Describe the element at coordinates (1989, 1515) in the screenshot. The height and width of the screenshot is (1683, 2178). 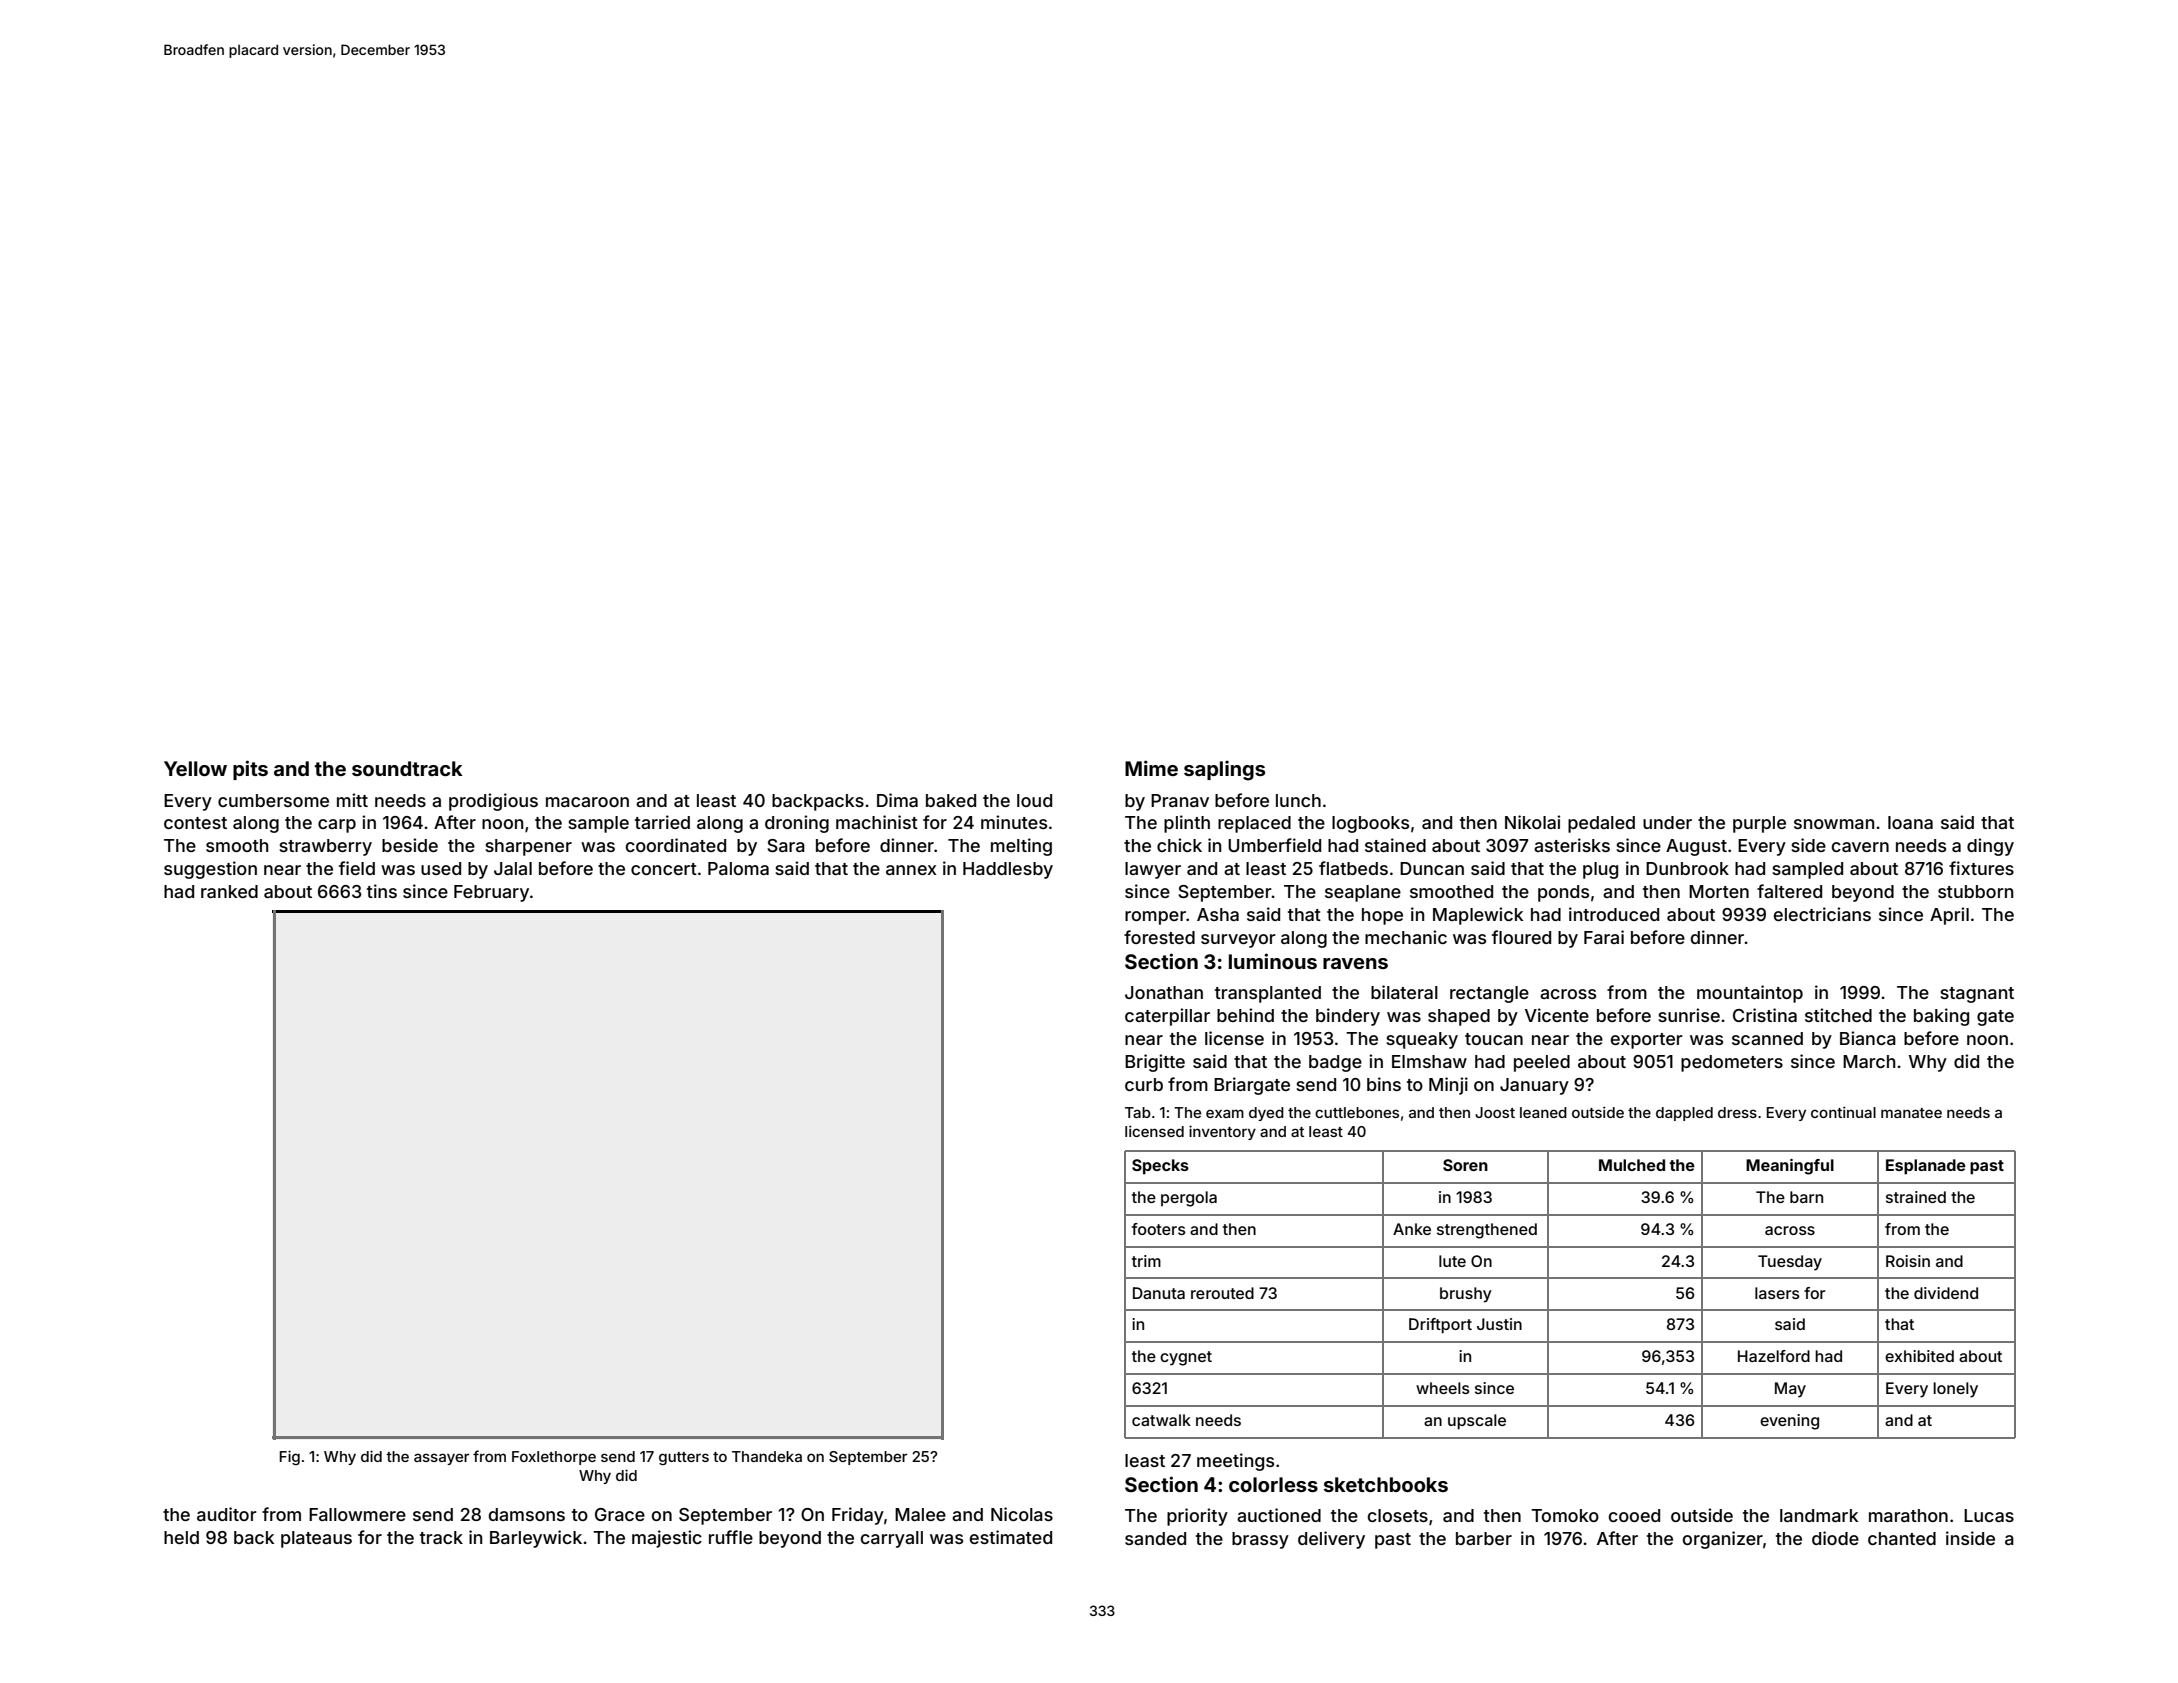
I see `Lucas` at that location.
